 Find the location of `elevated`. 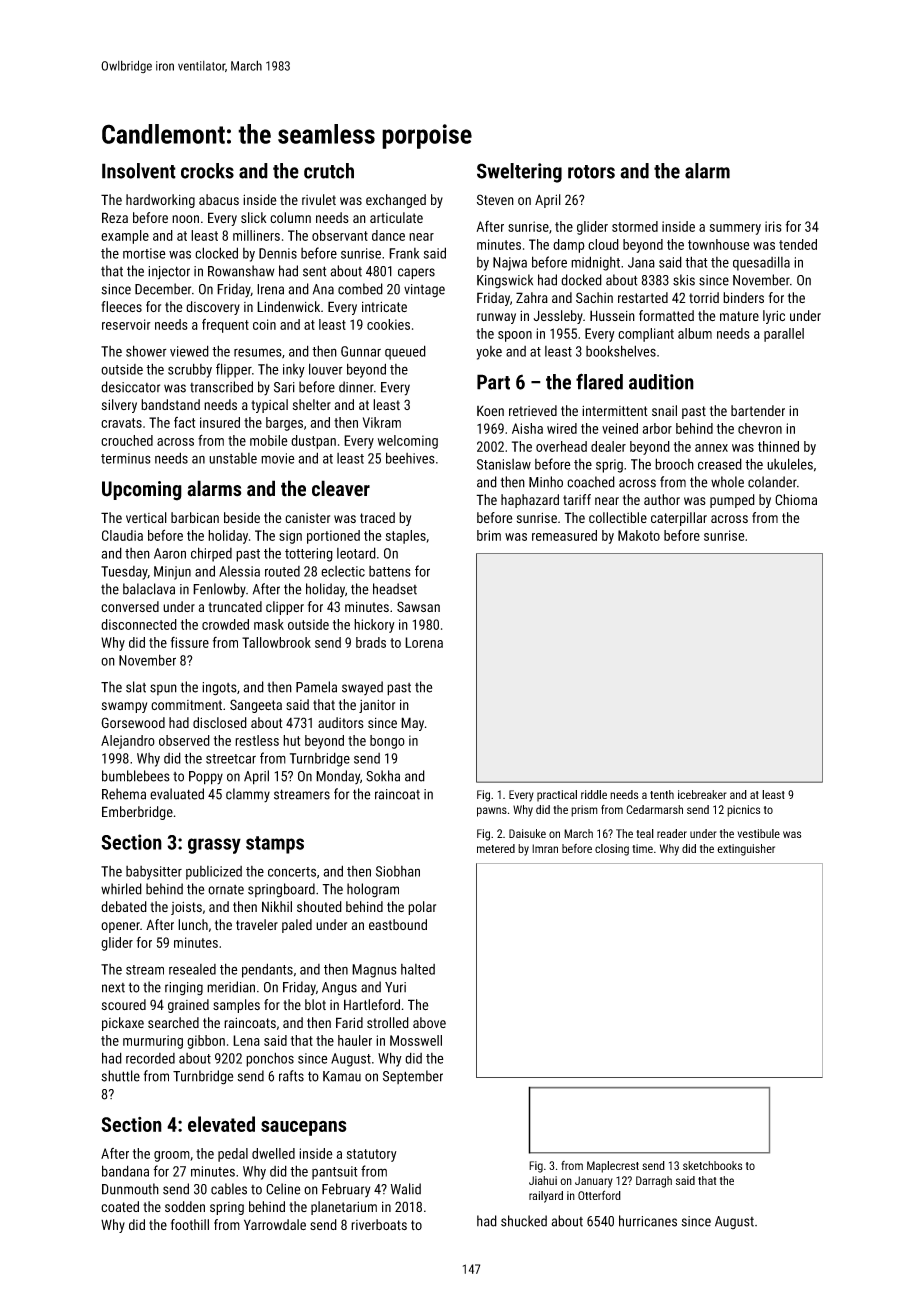

elevated is located at coordinates (221, 1124).
